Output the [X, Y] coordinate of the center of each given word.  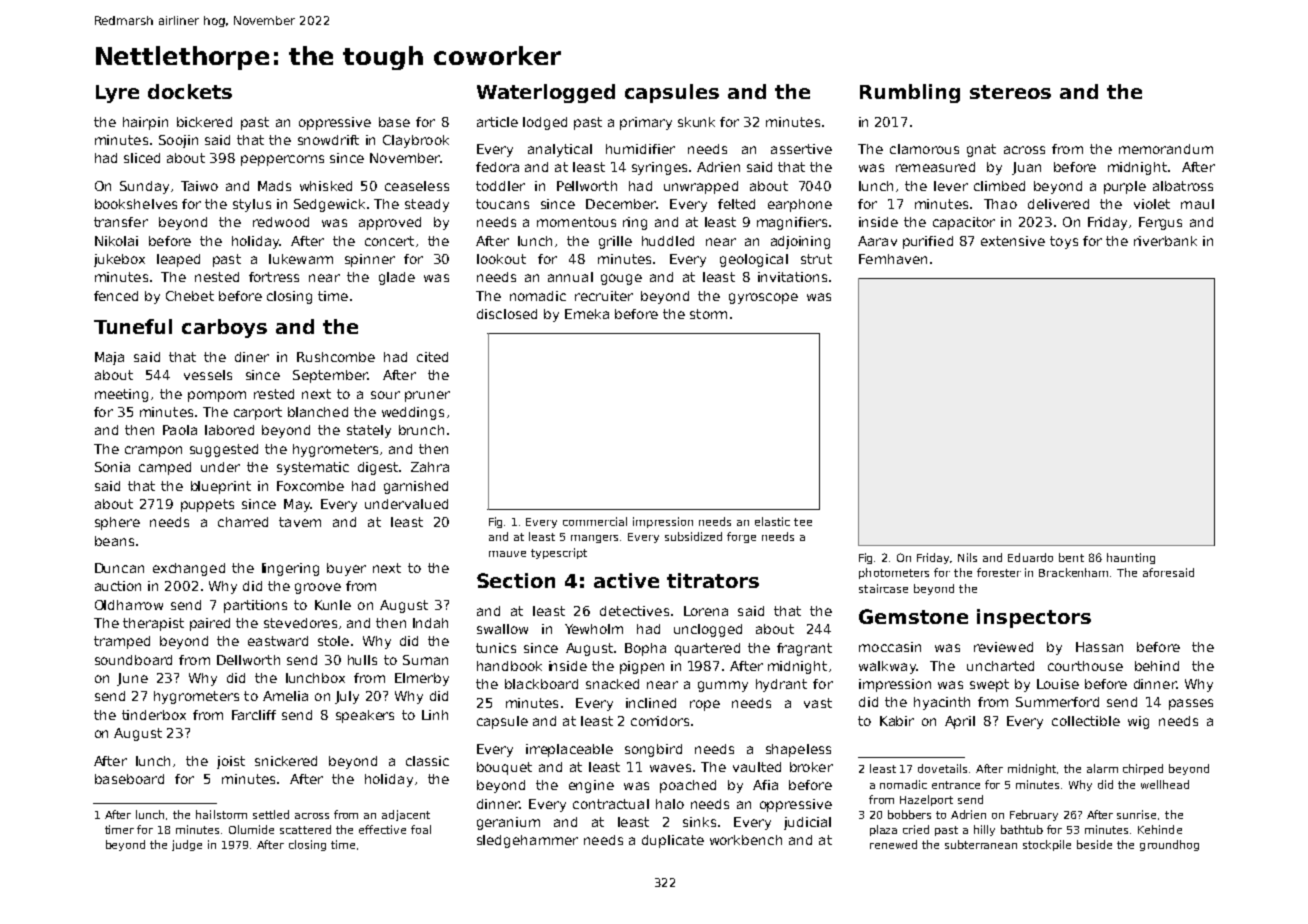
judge [187, 845]
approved [390, 223]
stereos [1010, 92]
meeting [121, 395]
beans [114, 541]
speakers [365, 716]
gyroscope [763, 298]
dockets [190, 91]
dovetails [942, 768]
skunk [696, 122]
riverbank [1165, 241]
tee [803, 522]
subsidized [693, 536]
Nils [967, 557]
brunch [421, 430]
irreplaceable [569, 750]
